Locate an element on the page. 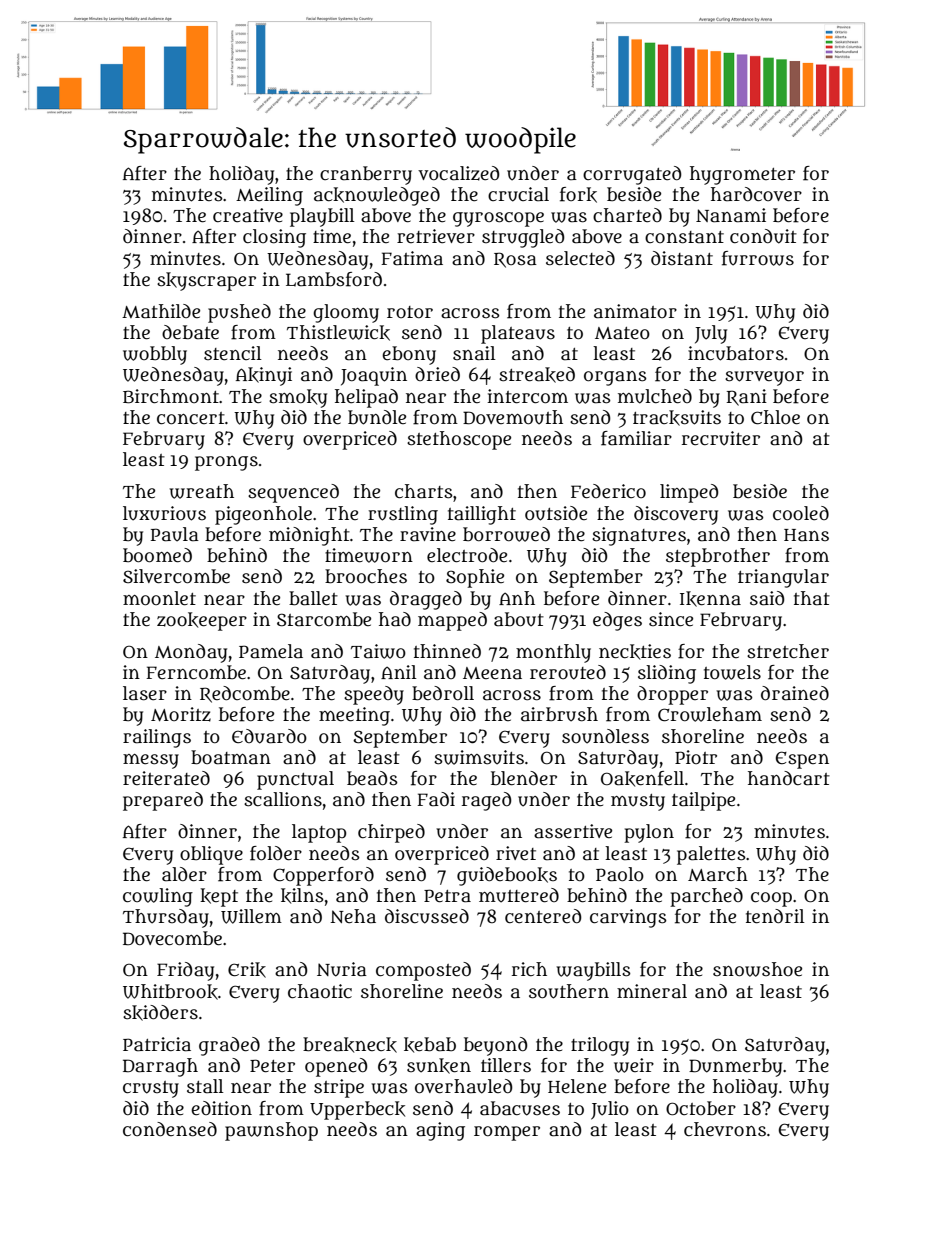  recruiter is located at coordinates (721, 438).
